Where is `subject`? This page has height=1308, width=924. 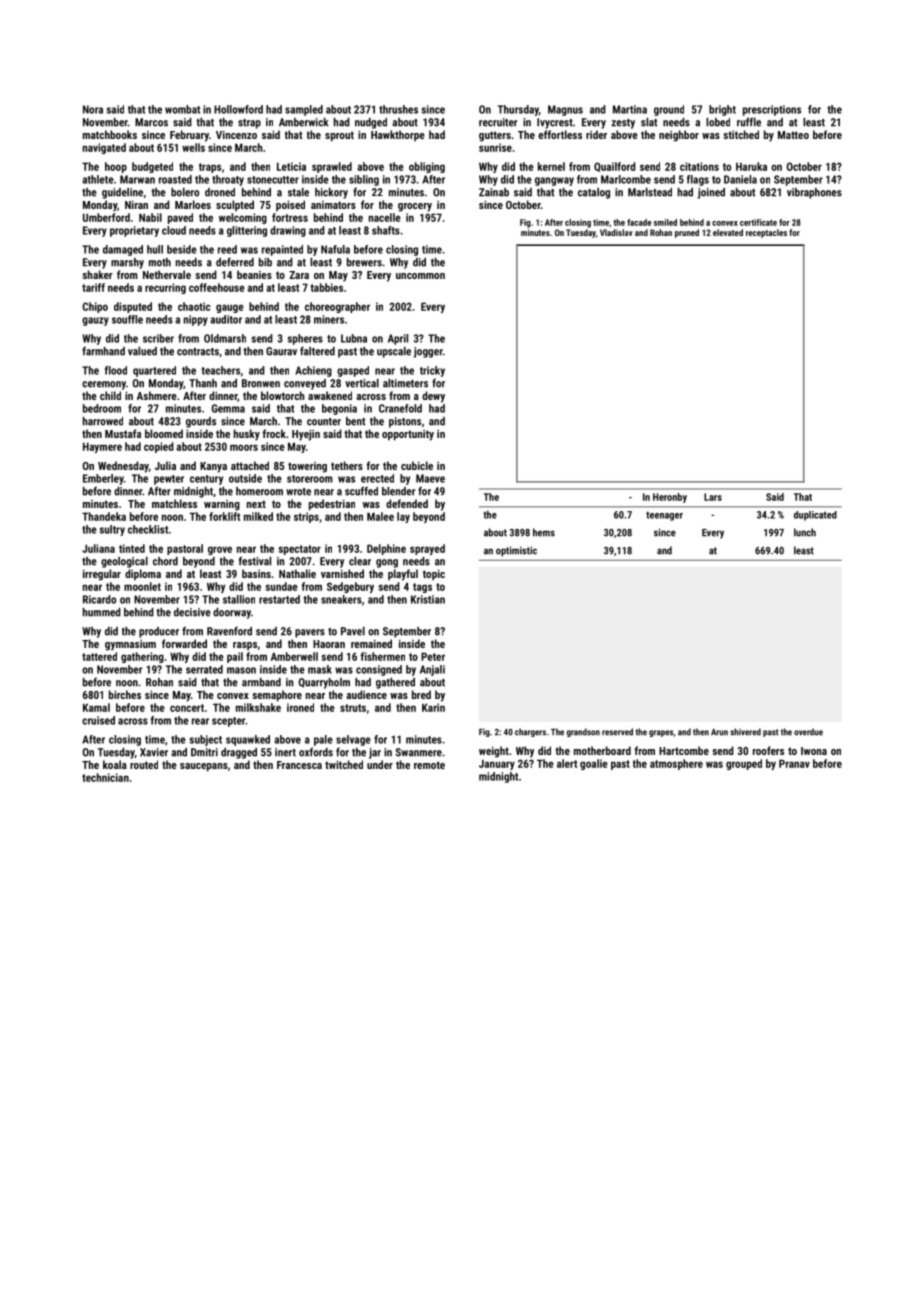 subject is located at coordinates (206, 740).
